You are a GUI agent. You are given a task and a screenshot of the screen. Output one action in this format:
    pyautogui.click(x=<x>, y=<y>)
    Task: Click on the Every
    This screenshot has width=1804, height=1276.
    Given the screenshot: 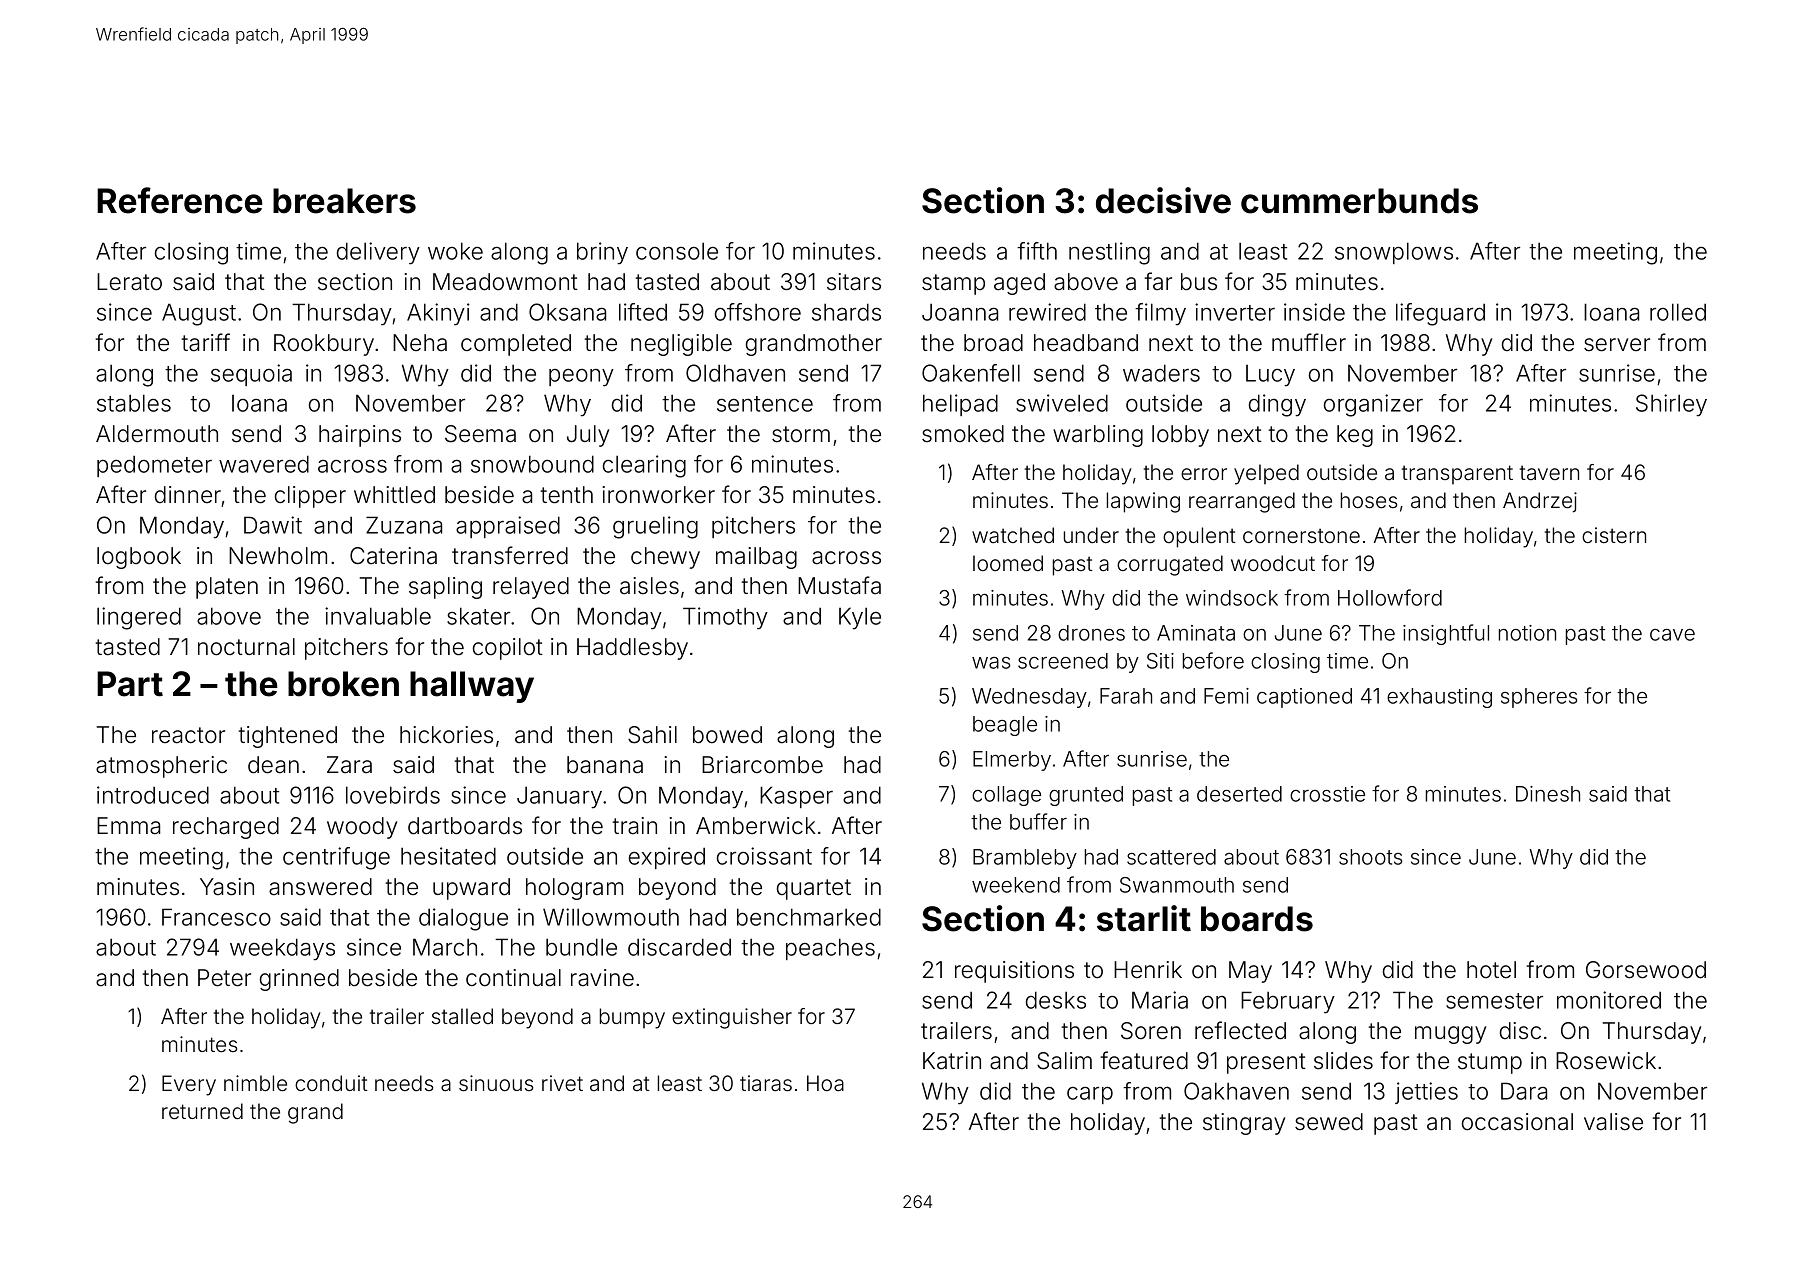 What is the action you would take?
    pyautogui.click(x=189, y=1085)
